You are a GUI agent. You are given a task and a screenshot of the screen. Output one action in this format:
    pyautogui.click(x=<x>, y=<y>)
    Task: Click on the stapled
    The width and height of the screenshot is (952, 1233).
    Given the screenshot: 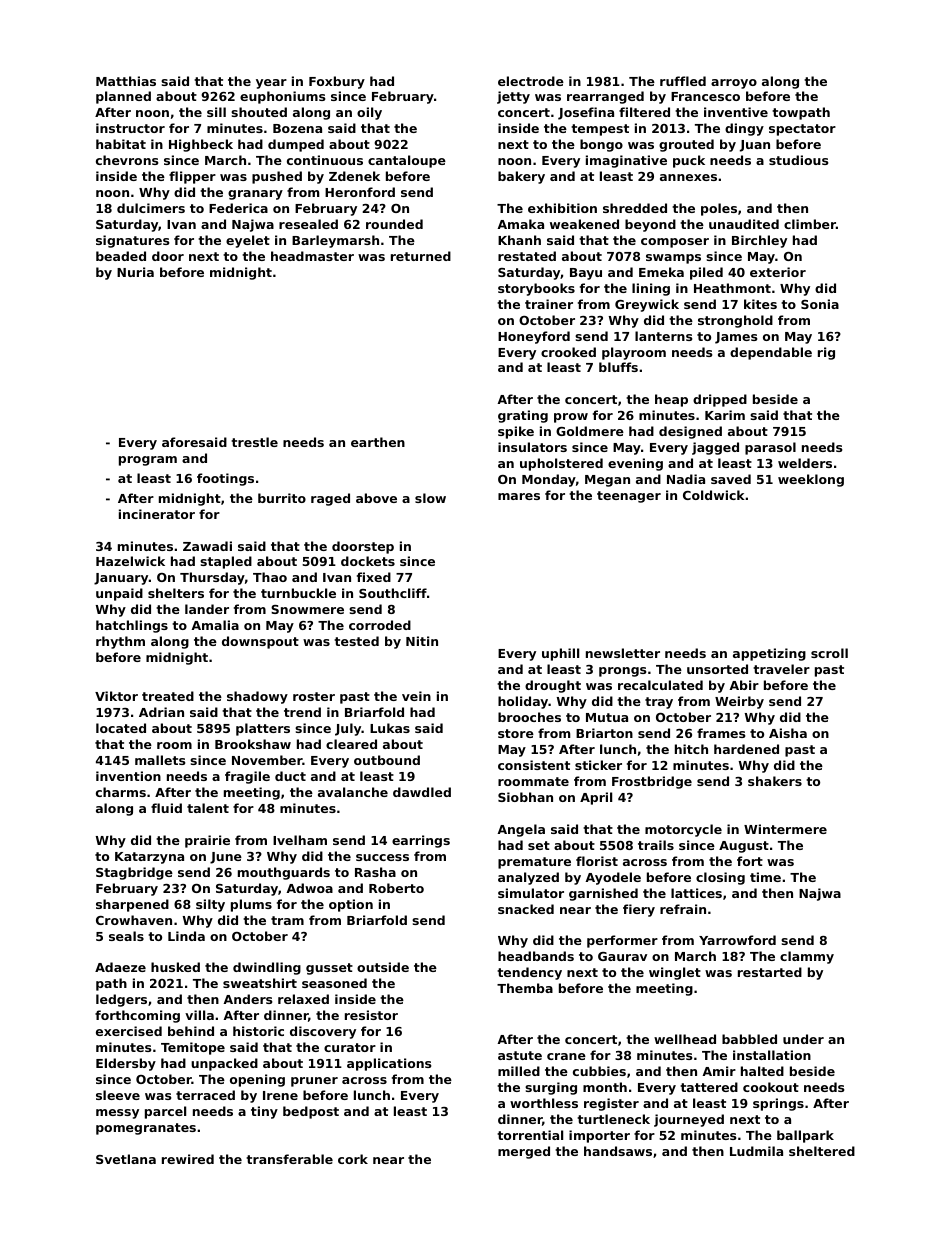 What is the action you would take?
    pyautogui.click(x=226, y=562)
